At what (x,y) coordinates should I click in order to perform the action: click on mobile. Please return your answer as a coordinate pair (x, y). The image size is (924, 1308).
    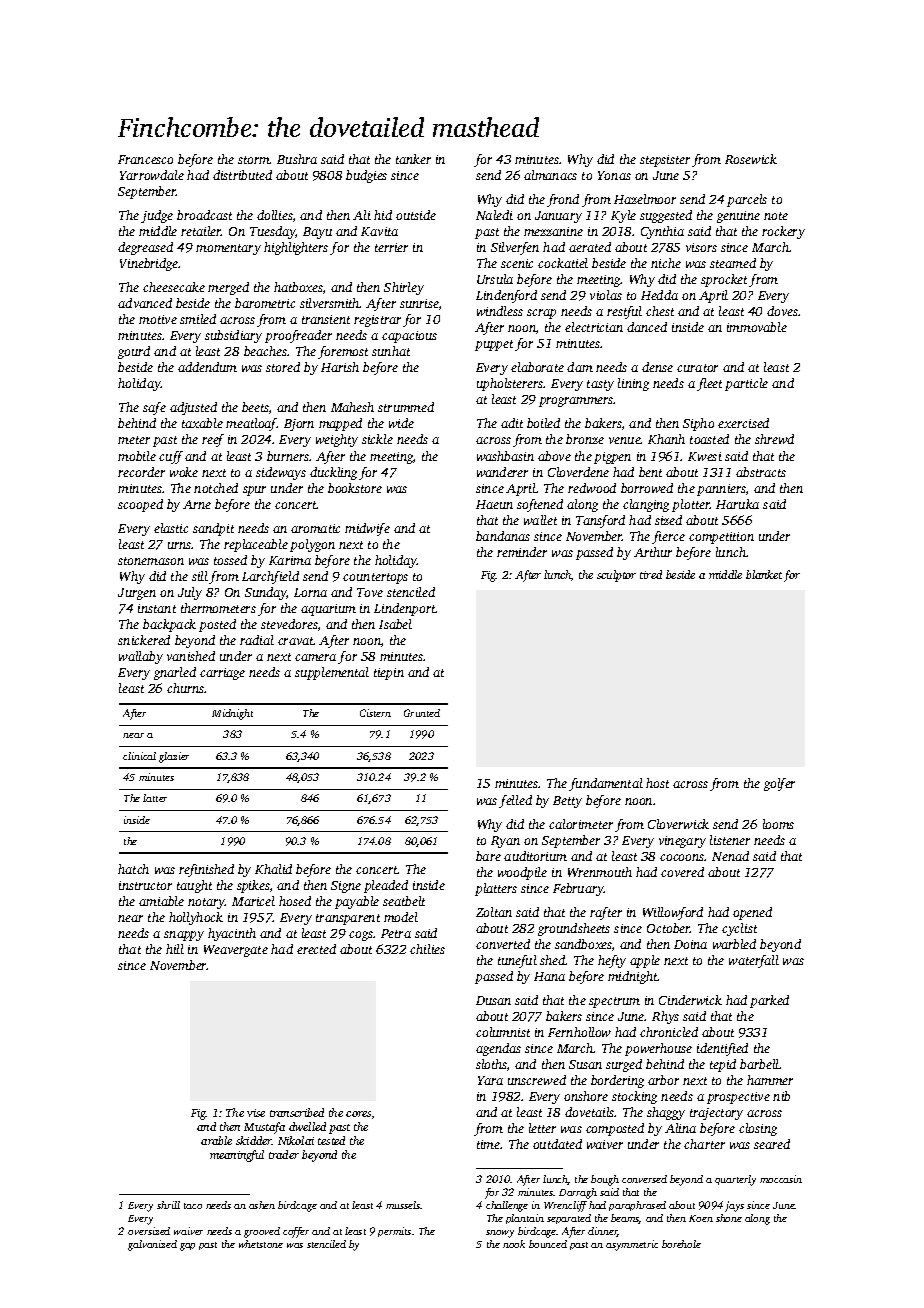
    Looking at the image, I should click on (137, 456).
